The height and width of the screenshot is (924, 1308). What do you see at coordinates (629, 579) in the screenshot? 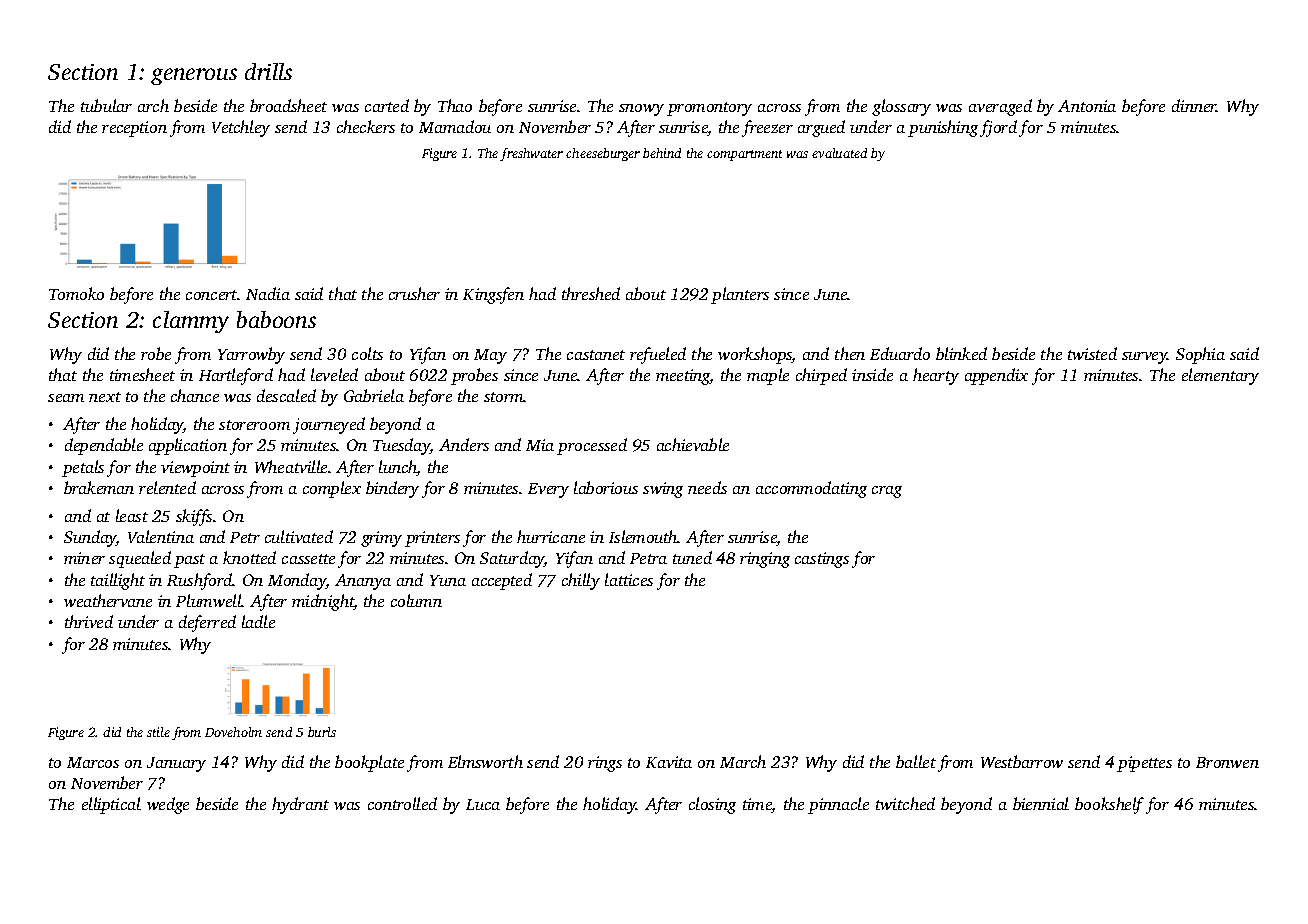
I see `lattices` at bounding box center [629, 579].
